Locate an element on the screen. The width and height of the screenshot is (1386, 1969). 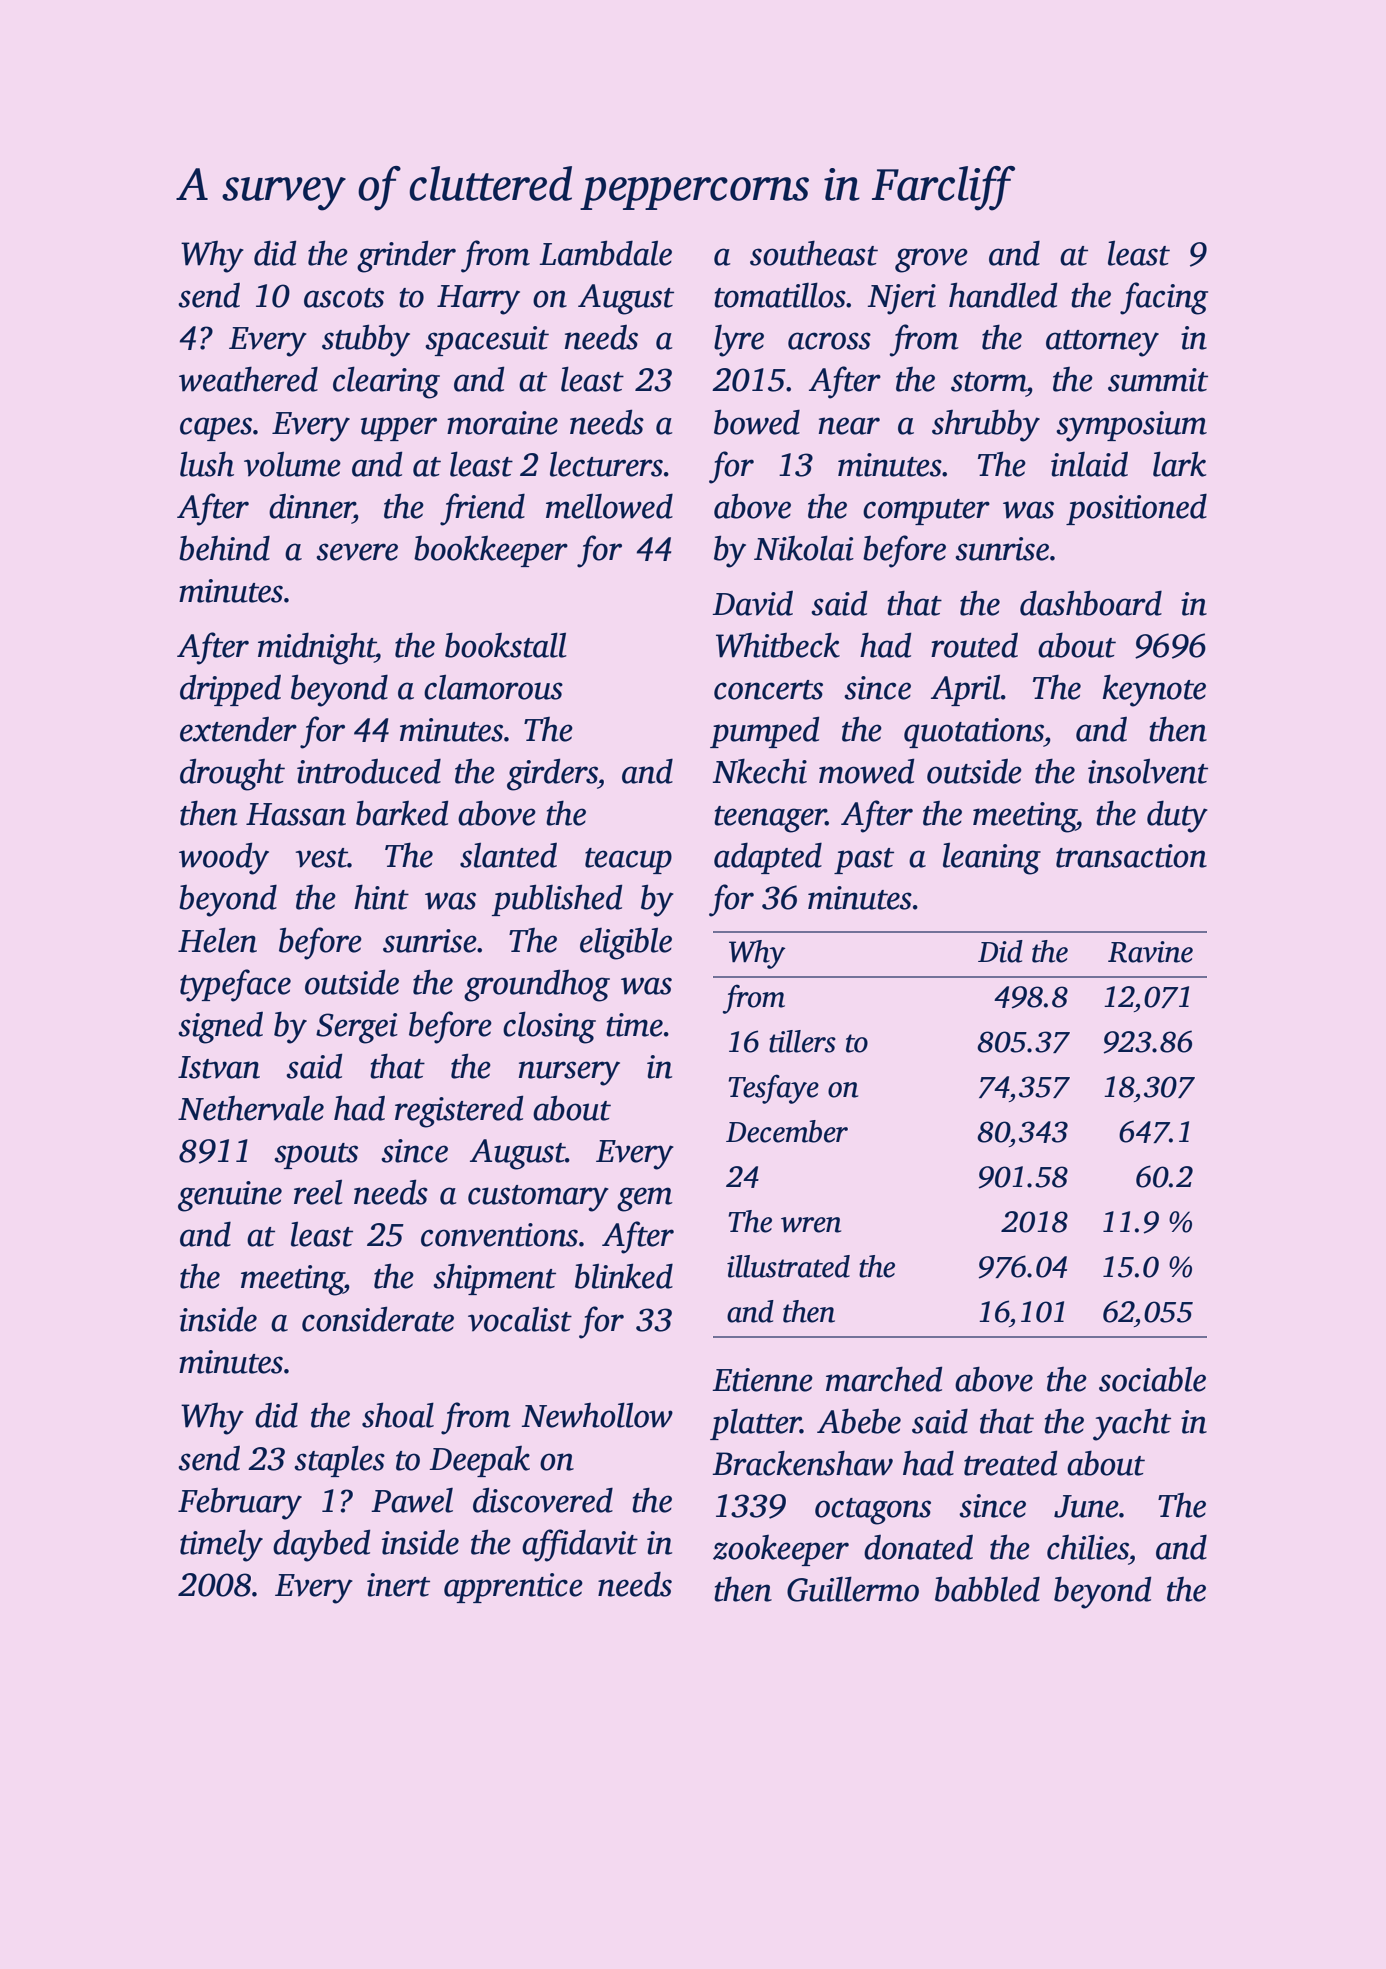
hint is located at coordinates (381, 897).
